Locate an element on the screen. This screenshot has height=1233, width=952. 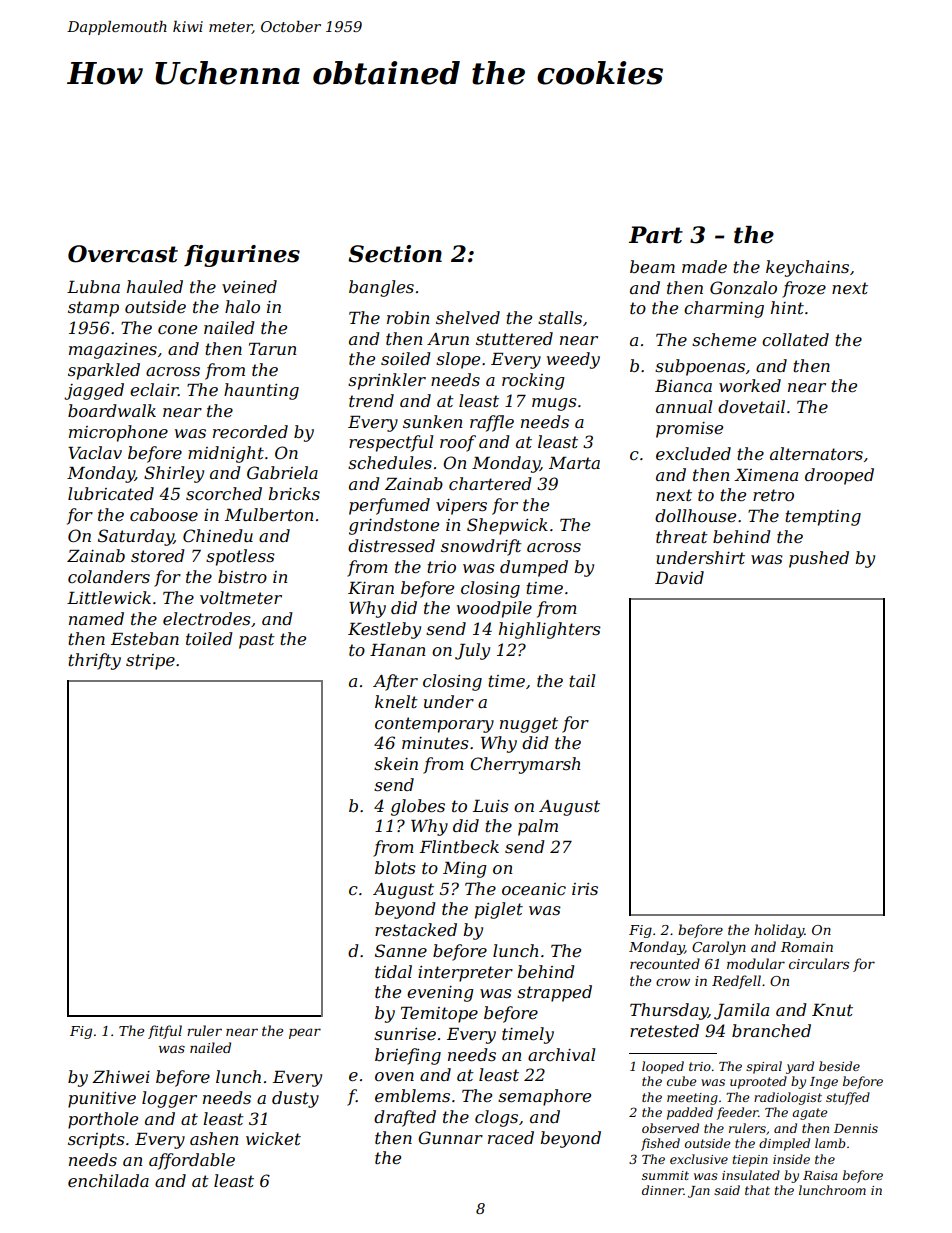
fitful is located at coordinates (165, 1032).
